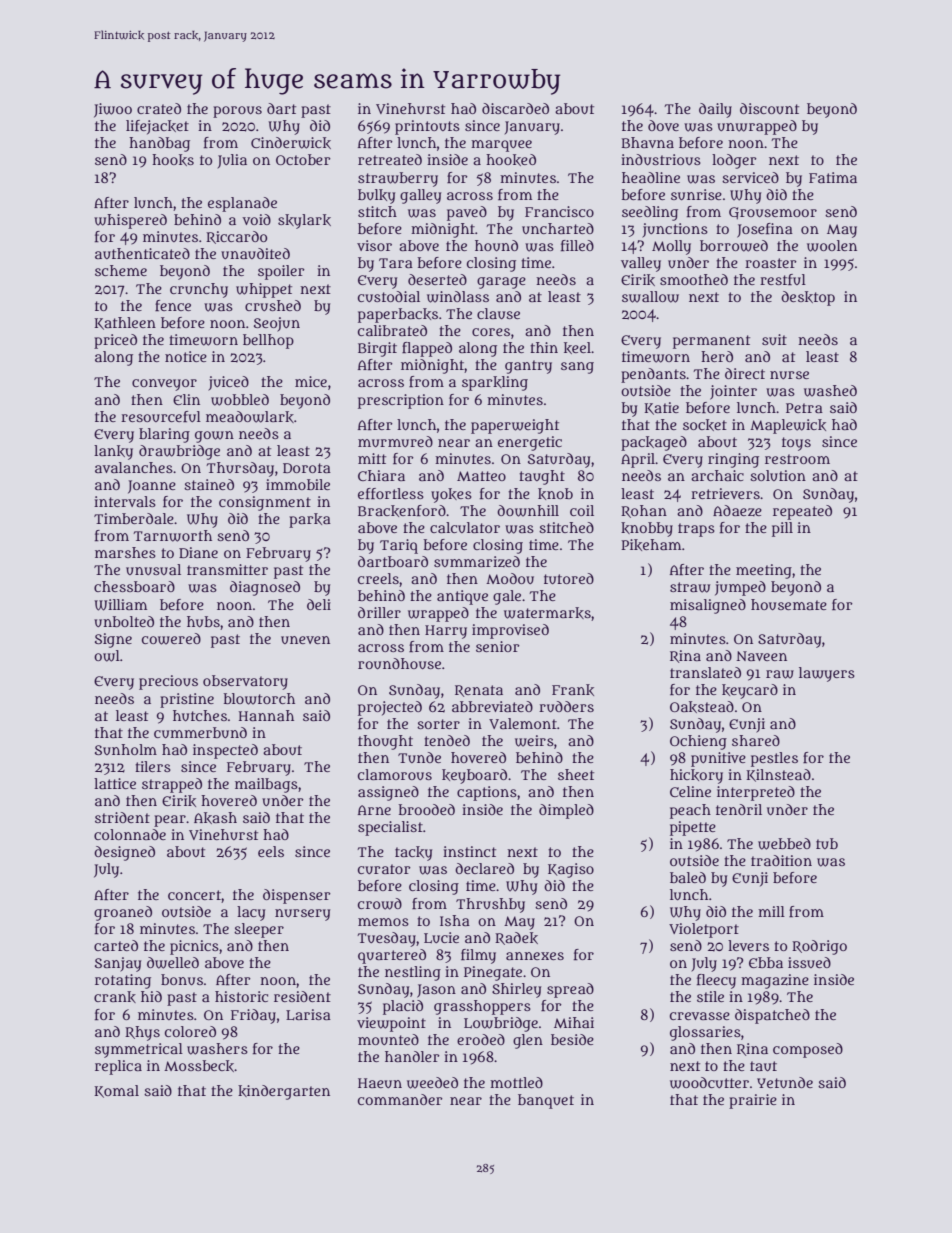 The width and height of the screenshot is (952, 1233). What do you see at coordinates (481, 1039) in the screenshot?
I see `eroded` at bounding box center [481, 1039].
